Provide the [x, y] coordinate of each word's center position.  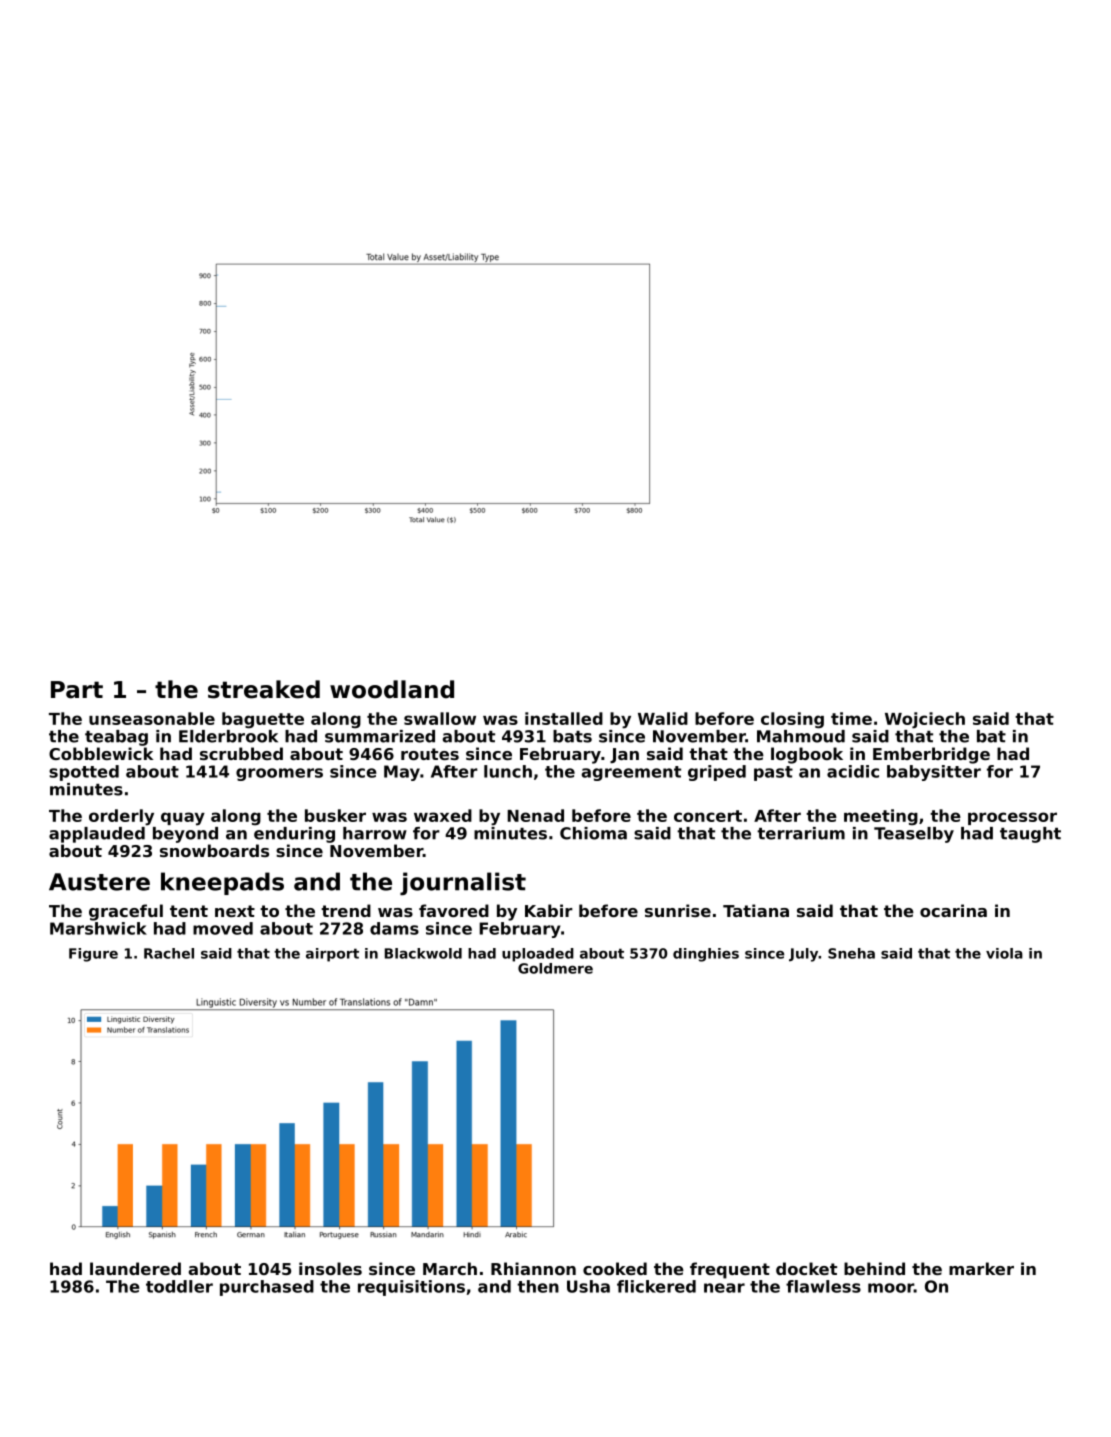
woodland [392, 689]
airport [332, 955]
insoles [330, 1268]
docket [806, 1268]
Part [77, 690]
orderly [121, 817]
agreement [631, 773]
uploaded [538, 955]
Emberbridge [931, 755]
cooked [615, 1268]
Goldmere [555, 968]
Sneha [851, 953]
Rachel [169, 953]
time [851, 718]
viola [1004, 953]
